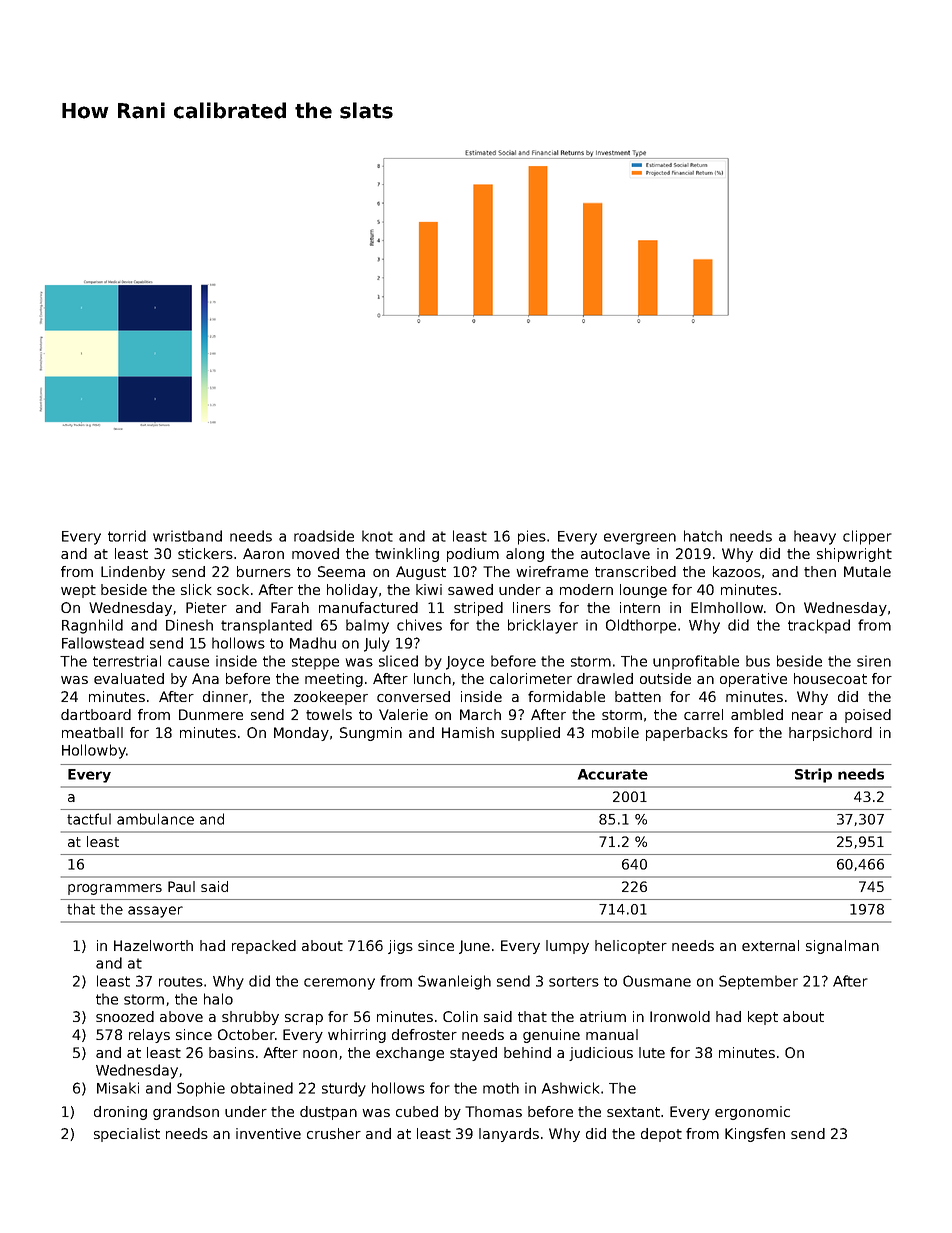 This page has width=952, height=1233. Describe the element at coordinates (231, 1052) in the page. I see `basins` at that location.
